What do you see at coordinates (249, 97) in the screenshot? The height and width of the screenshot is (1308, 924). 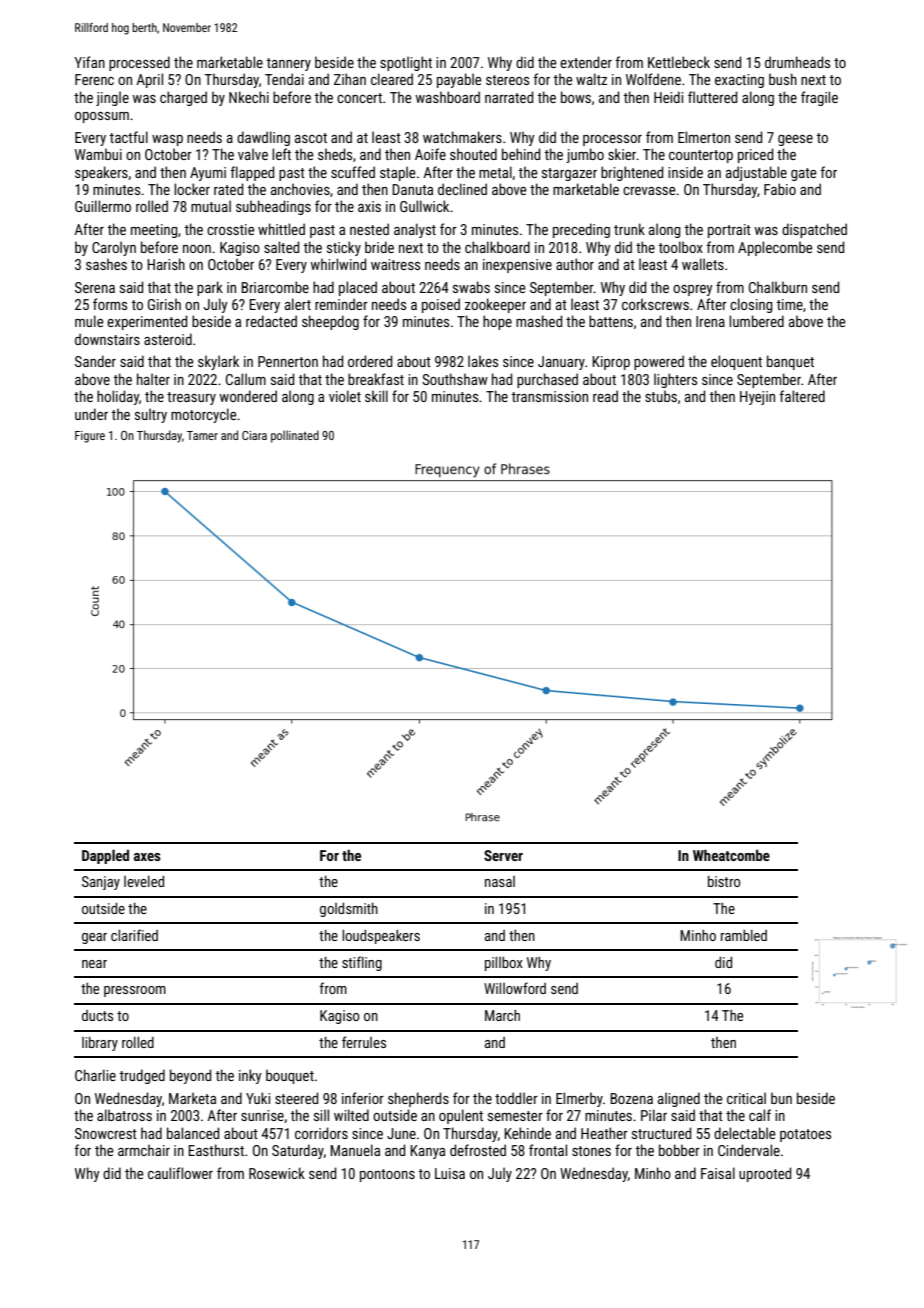 I see `Nkechi` at bounding box center [249, 97].
